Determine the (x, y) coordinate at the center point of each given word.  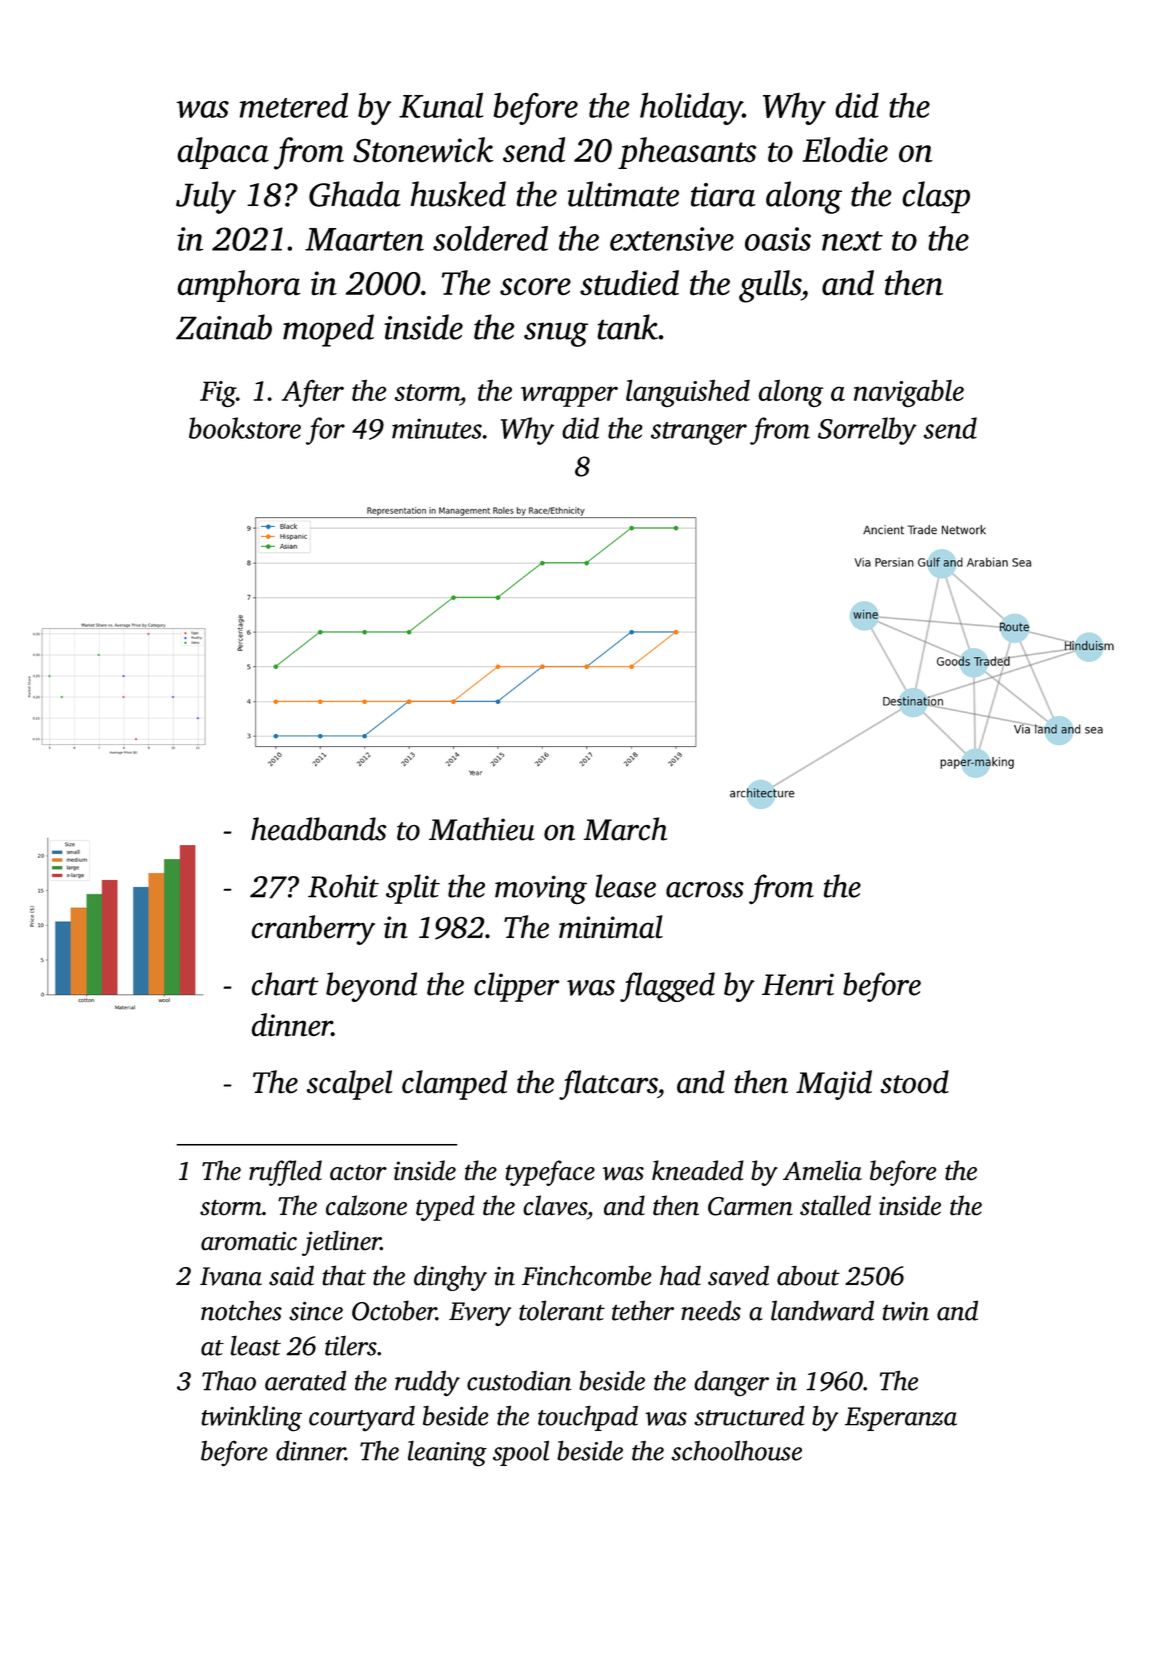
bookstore (245, 428)
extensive (672, 239)
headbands (318, 829)
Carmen (750, 1206)
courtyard (362, 1418)
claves (555, 1205)
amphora (239, 286)
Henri (798, 984)
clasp (936, 197)
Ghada (355, 194)
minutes (437, 428)
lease (625, 886)
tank (627, 327)
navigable (909, 393)
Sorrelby (867, 431)
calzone (366, 1205)
